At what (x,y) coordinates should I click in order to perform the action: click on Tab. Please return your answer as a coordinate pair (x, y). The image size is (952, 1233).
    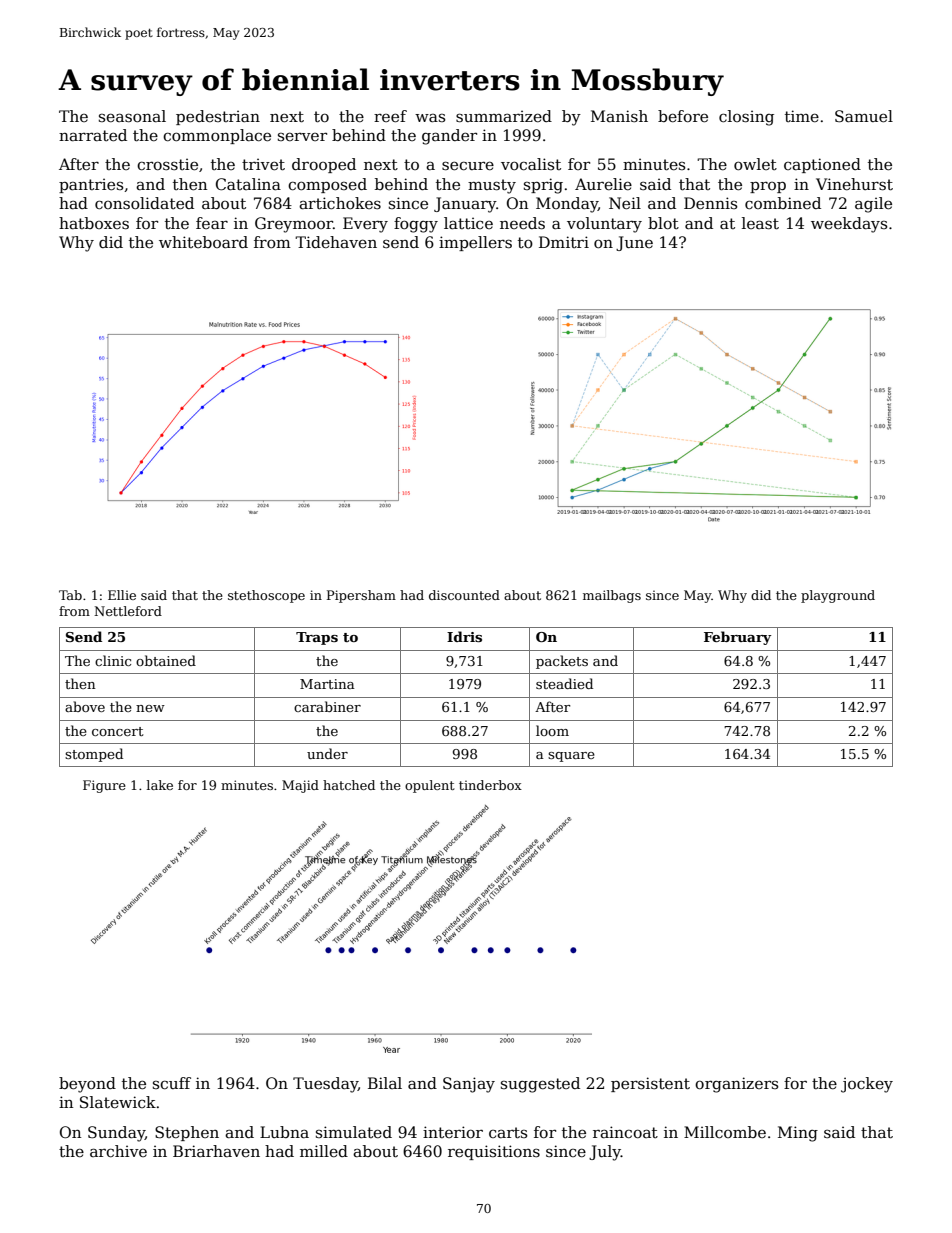
    Looking at the image, I should click on (70, 595).
